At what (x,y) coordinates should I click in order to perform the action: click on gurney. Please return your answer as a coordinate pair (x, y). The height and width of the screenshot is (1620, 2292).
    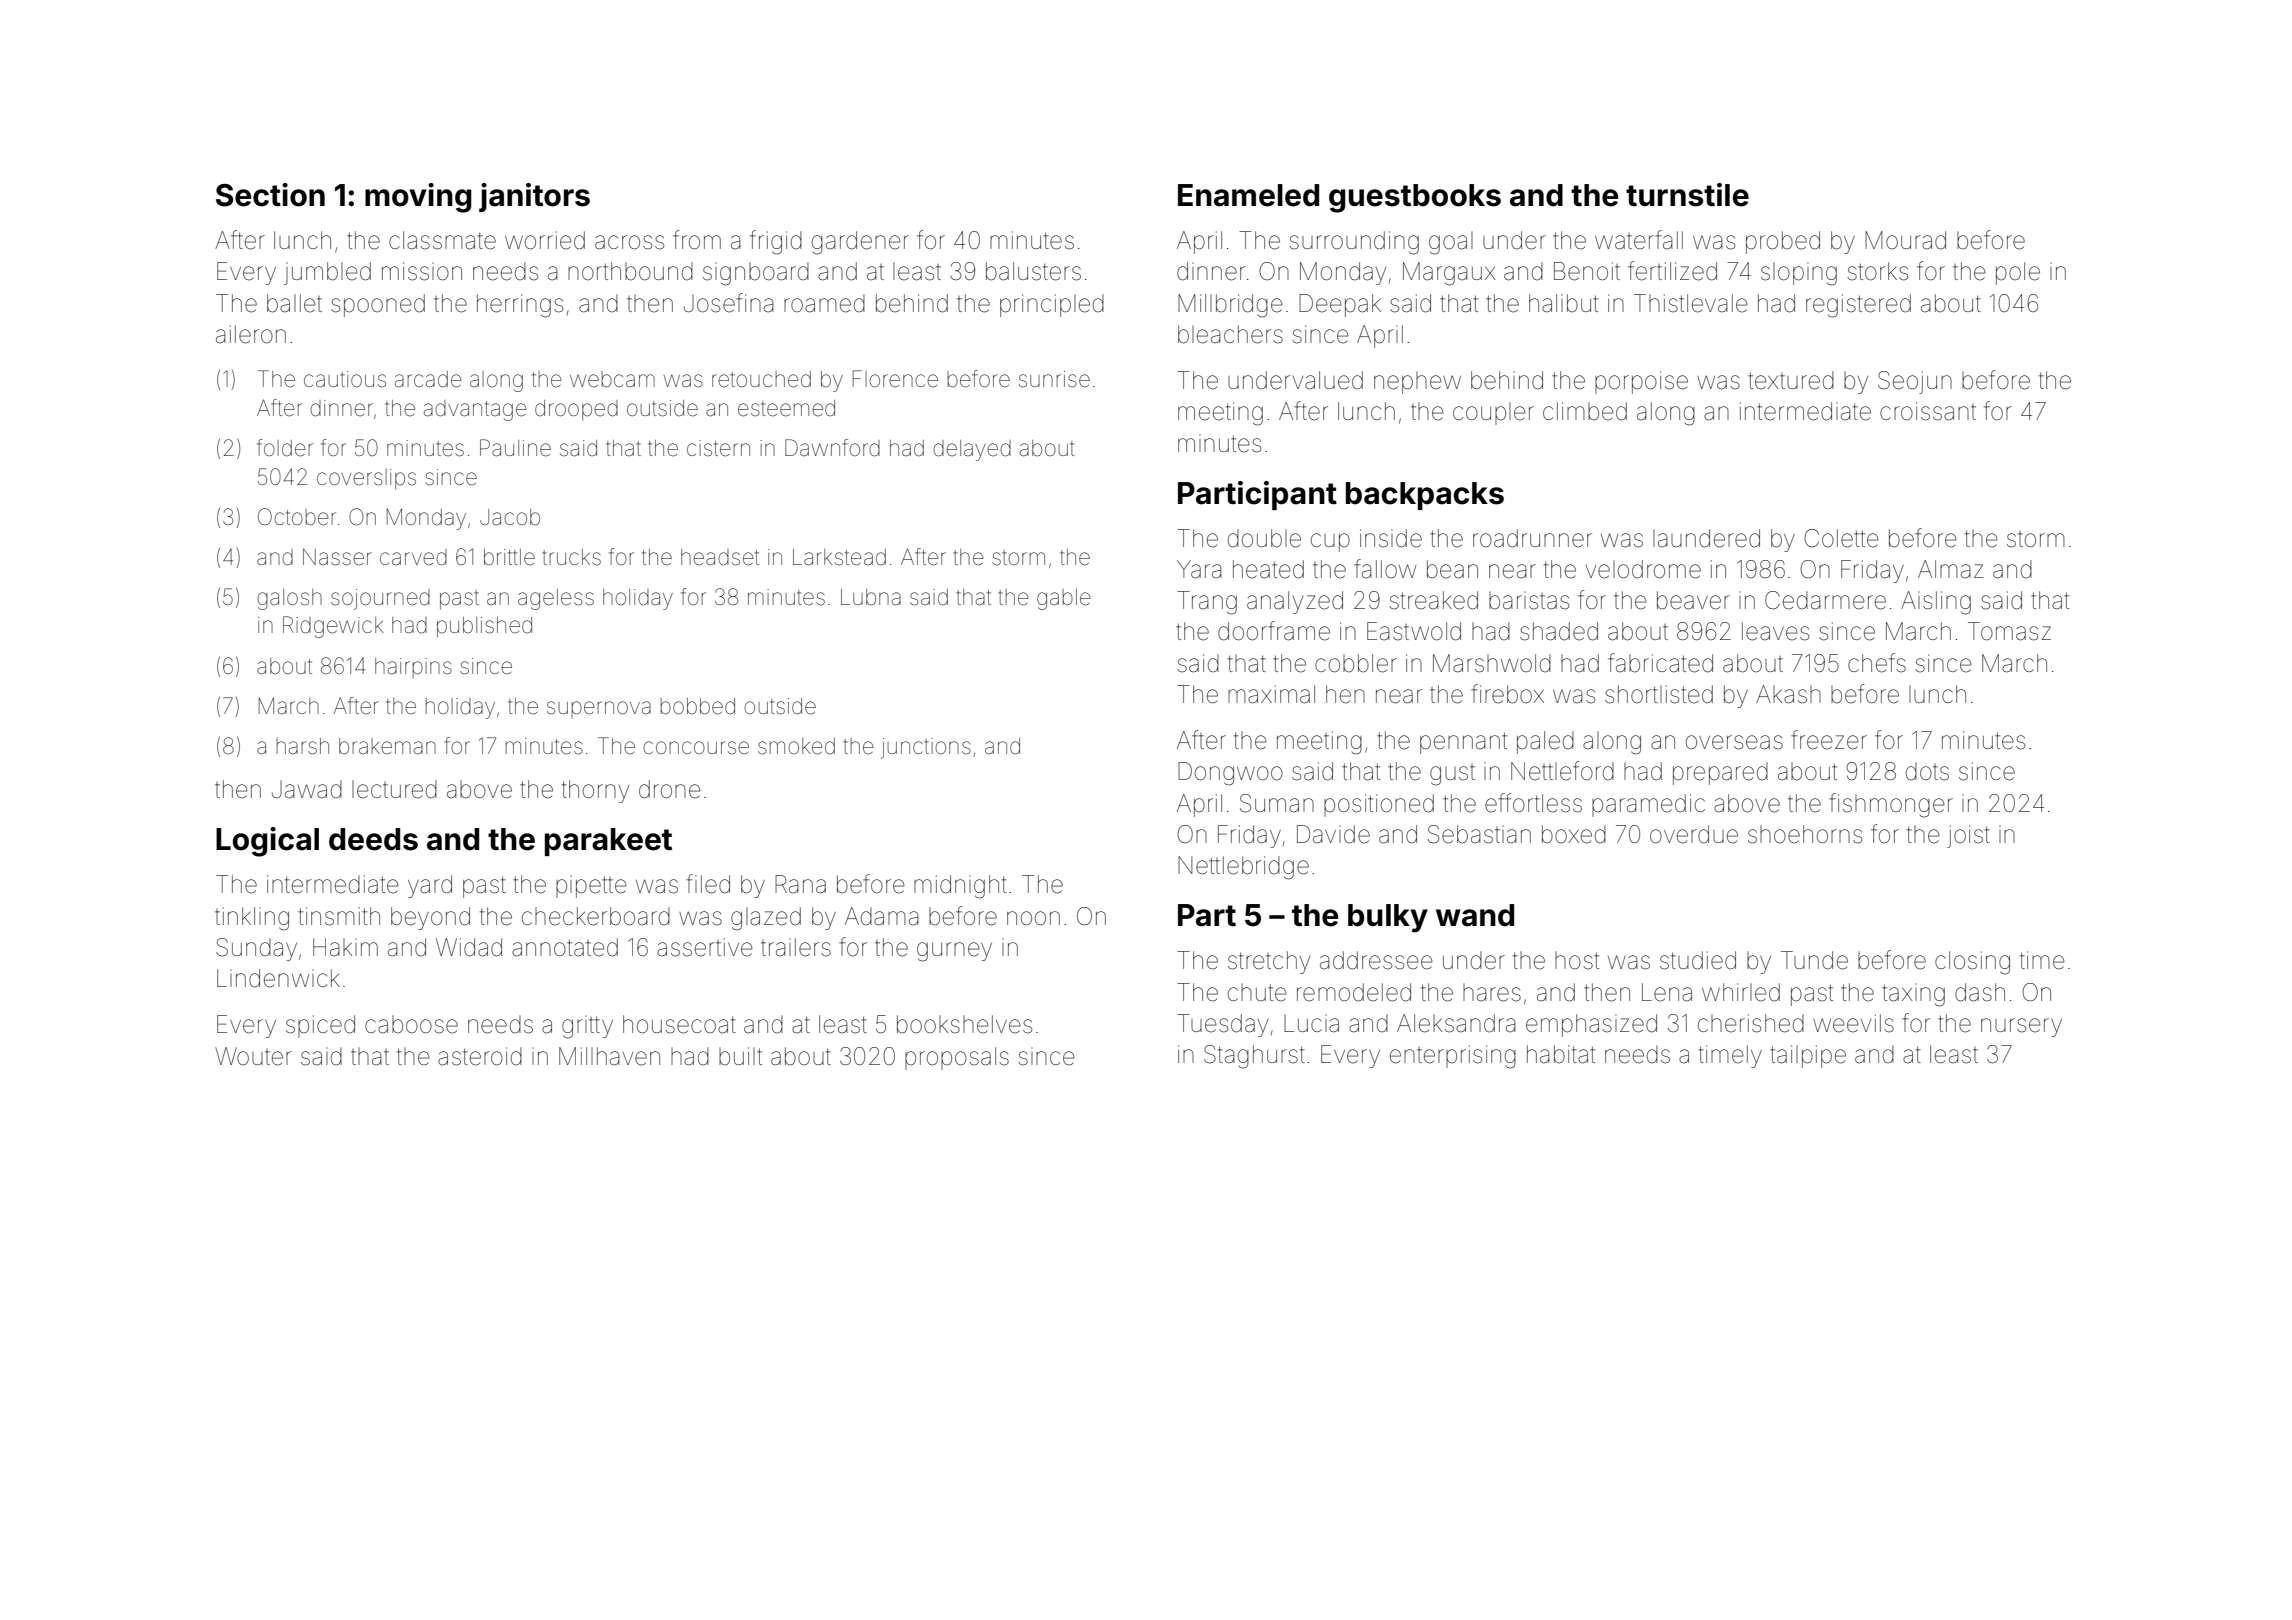
    Looking at the image, I should click on (954, 952).
